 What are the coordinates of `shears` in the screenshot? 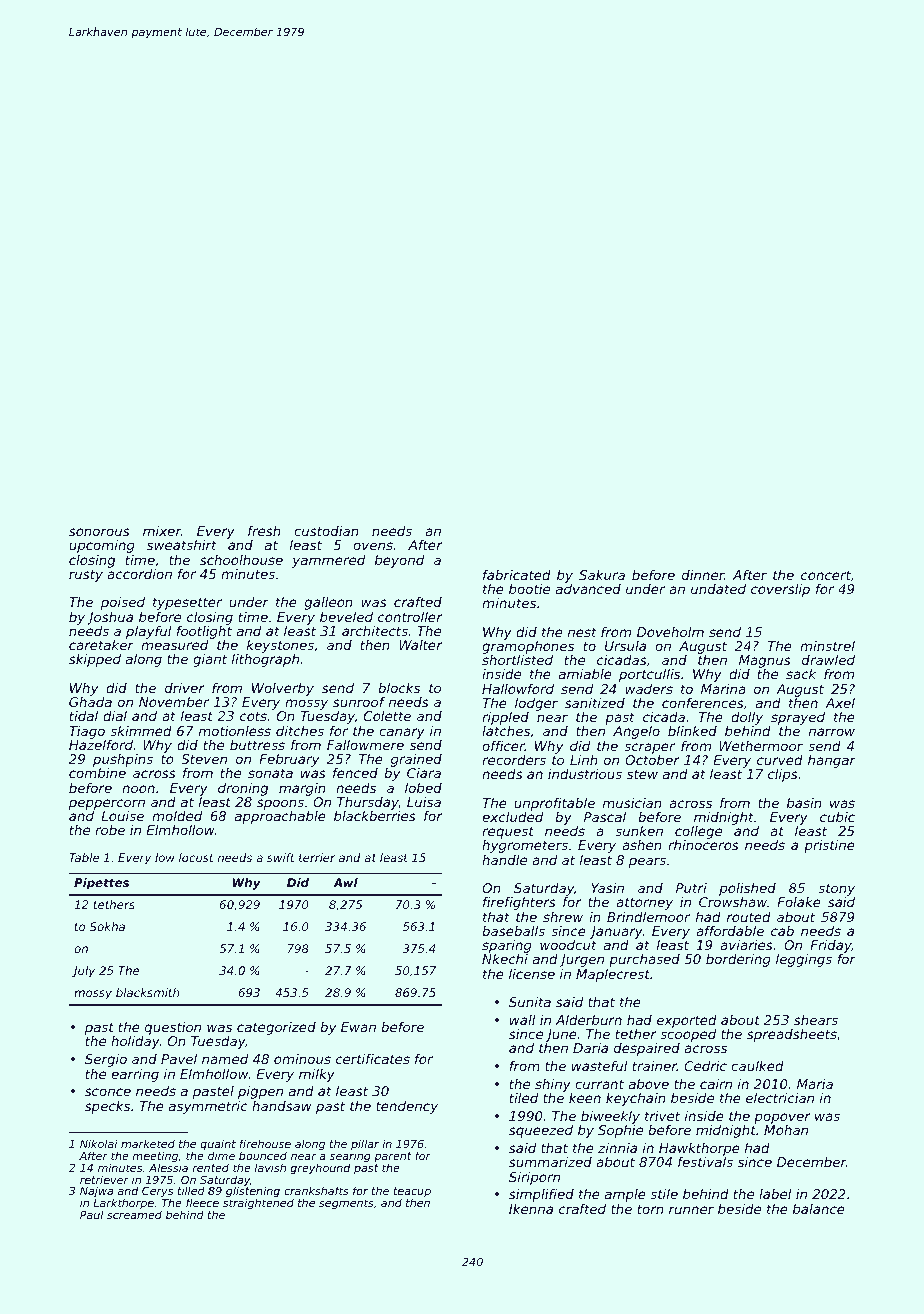 It's located at (816, 1020).
